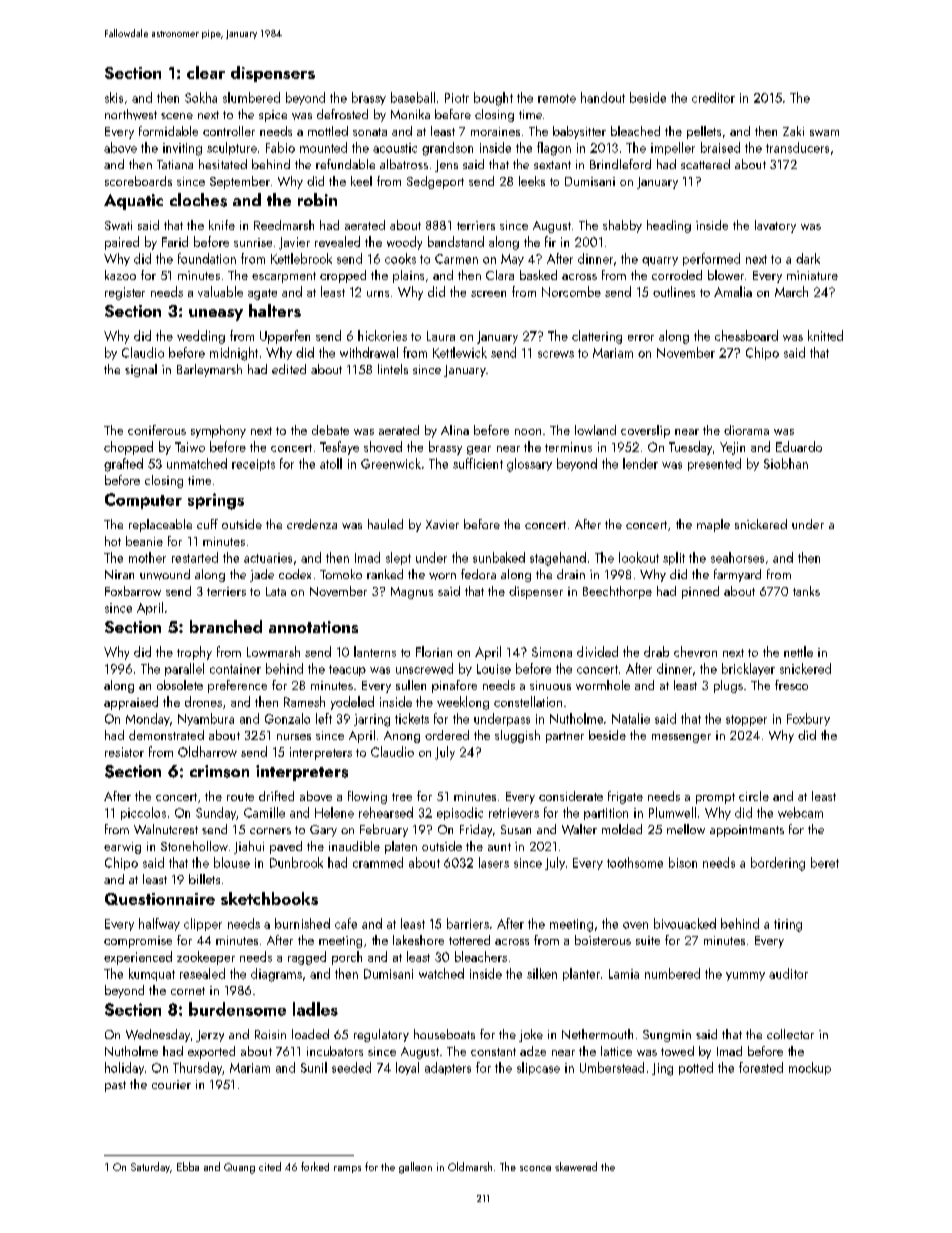 This screenshot has width=952, height=1233. What do you see at coordinates (686, 829) in the screenshot?
I see `mellow` at bounding box center [686, 829].
